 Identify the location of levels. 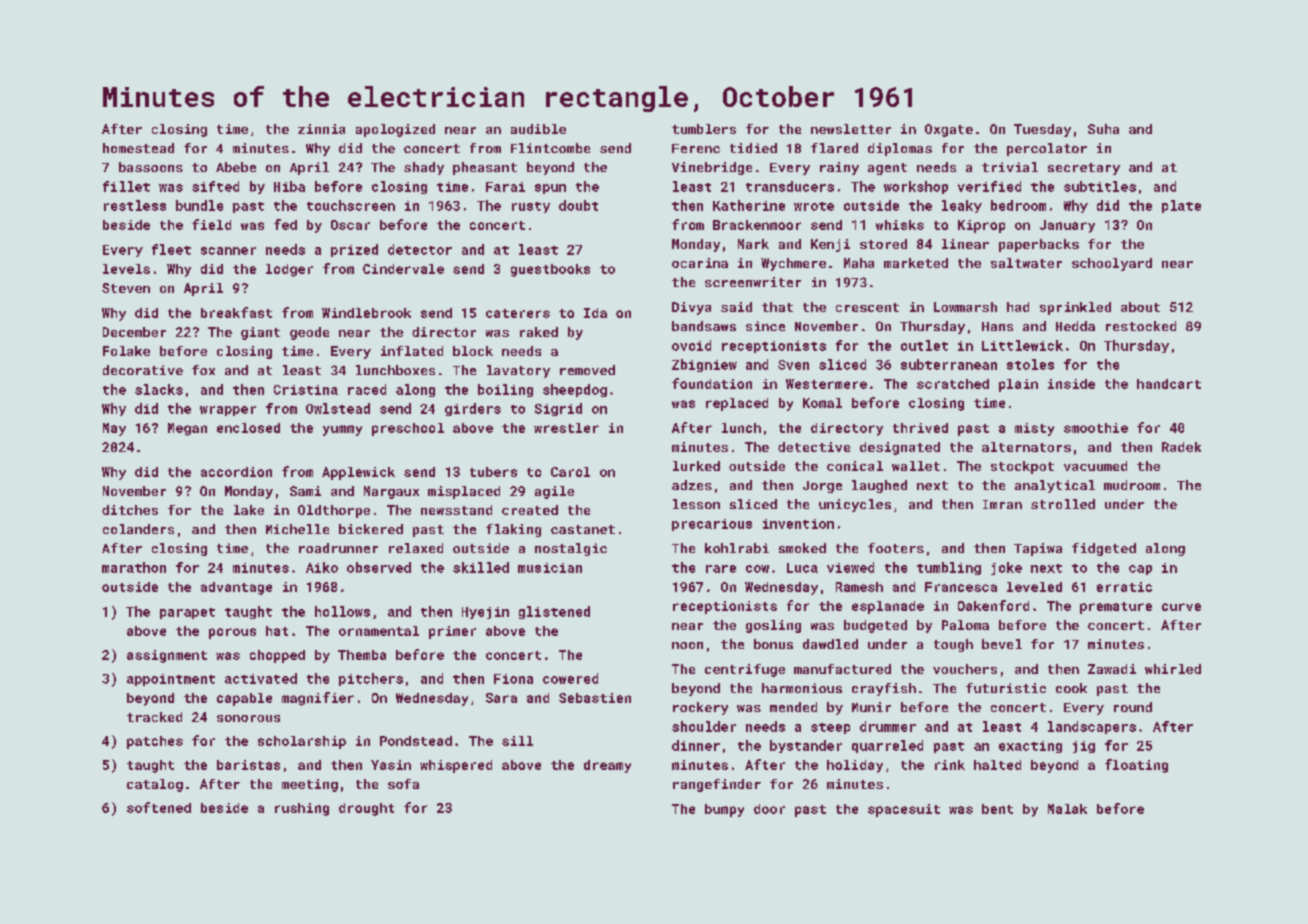
(126, 269).
